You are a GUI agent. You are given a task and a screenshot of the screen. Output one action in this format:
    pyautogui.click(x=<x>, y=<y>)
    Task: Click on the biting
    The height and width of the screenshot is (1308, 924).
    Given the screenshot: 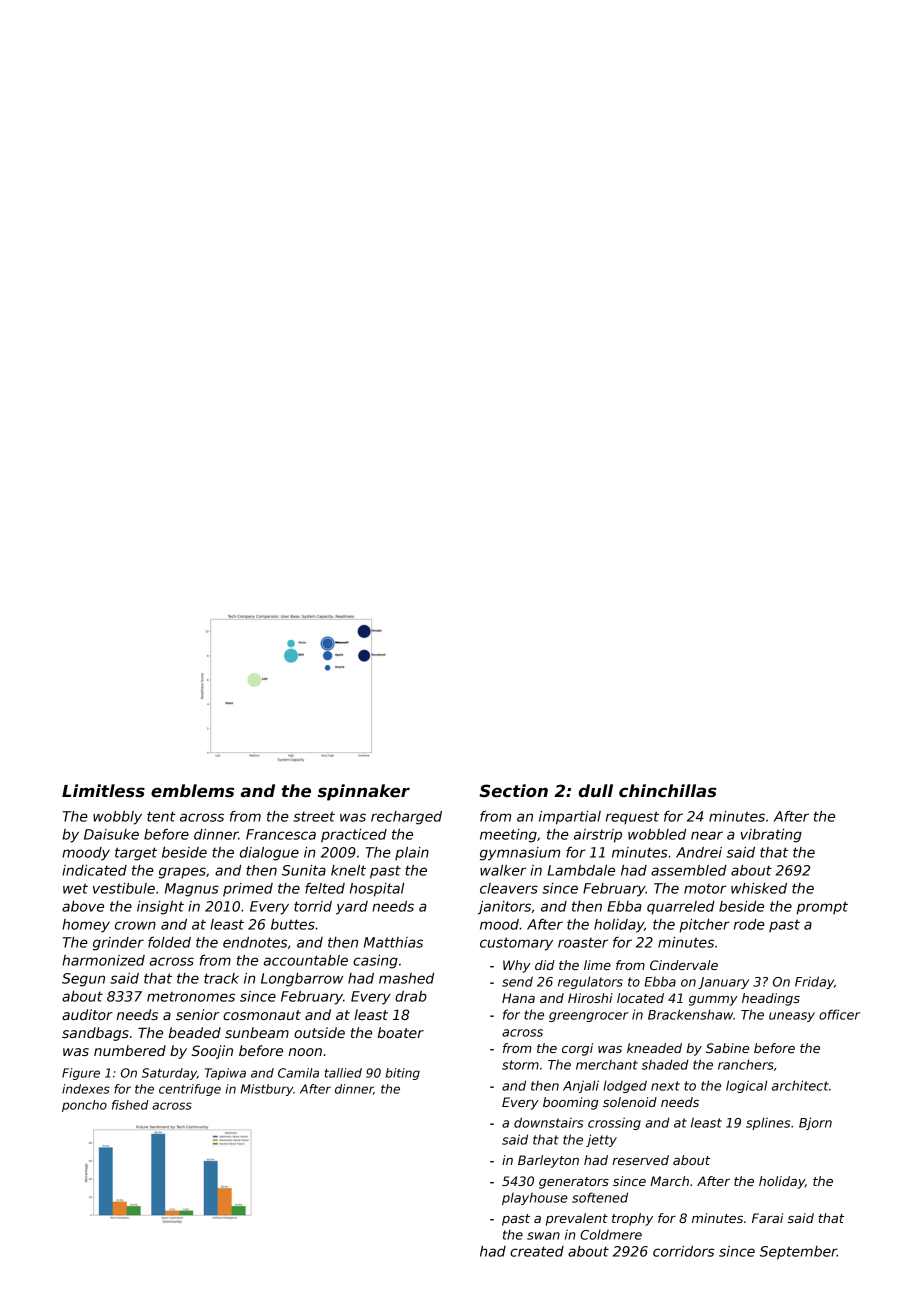 What is the action you would take?
    pyautogui.click(x=403, y=1074)
